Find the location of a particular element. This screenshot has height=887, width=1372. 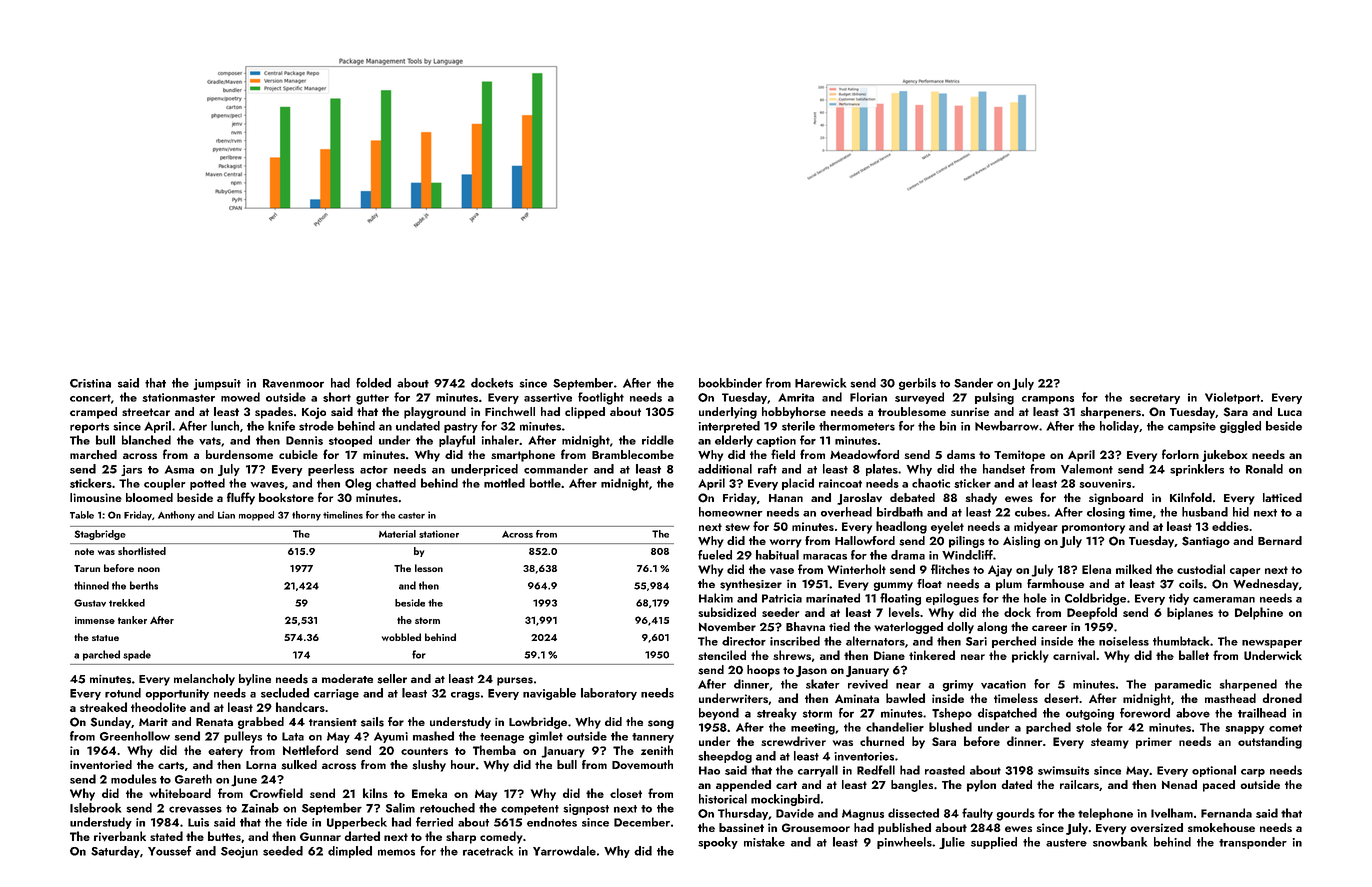

Sander is located at coordinates (973, 383).
